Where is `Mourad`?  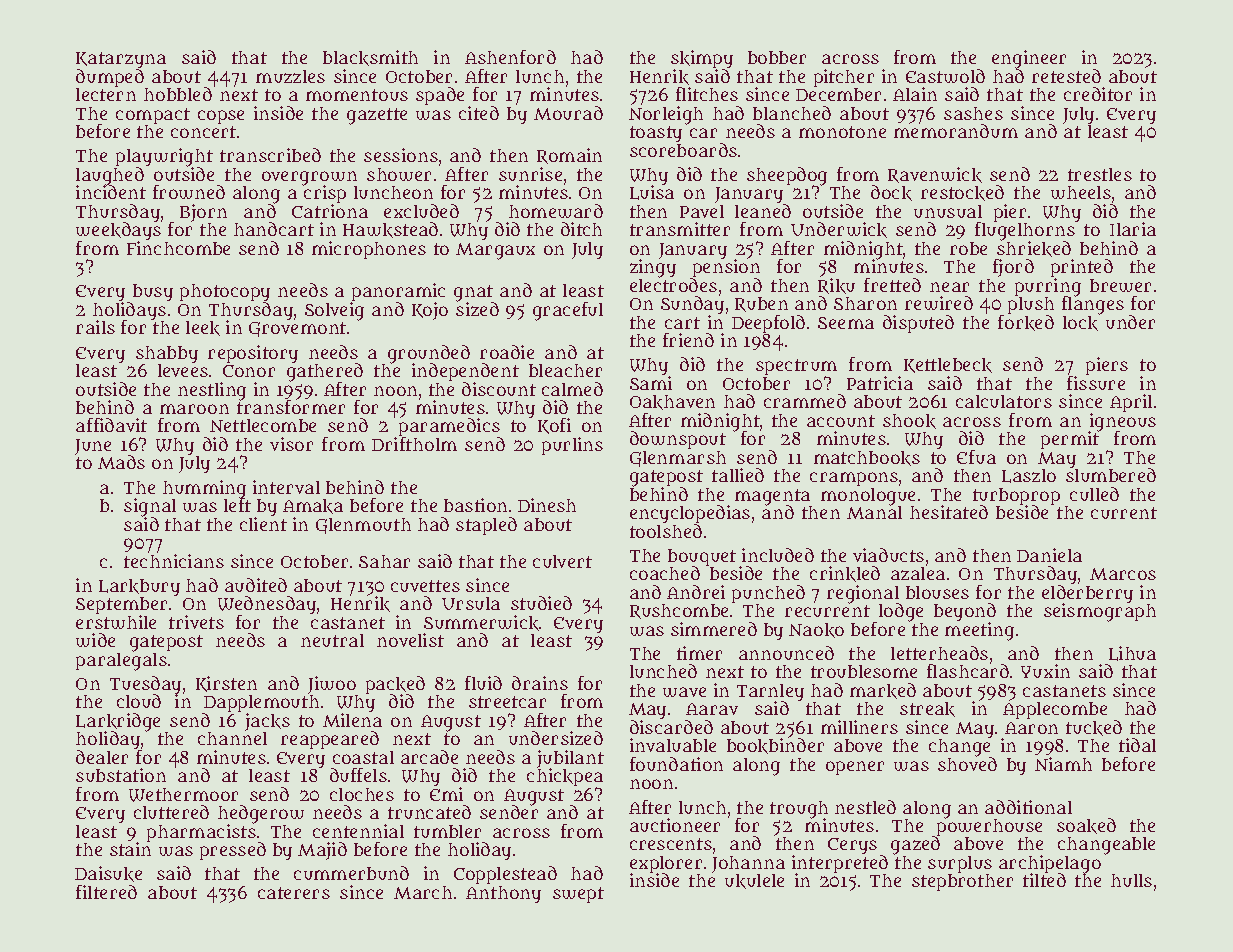
Mourad is located at coordinates (568, 113).
